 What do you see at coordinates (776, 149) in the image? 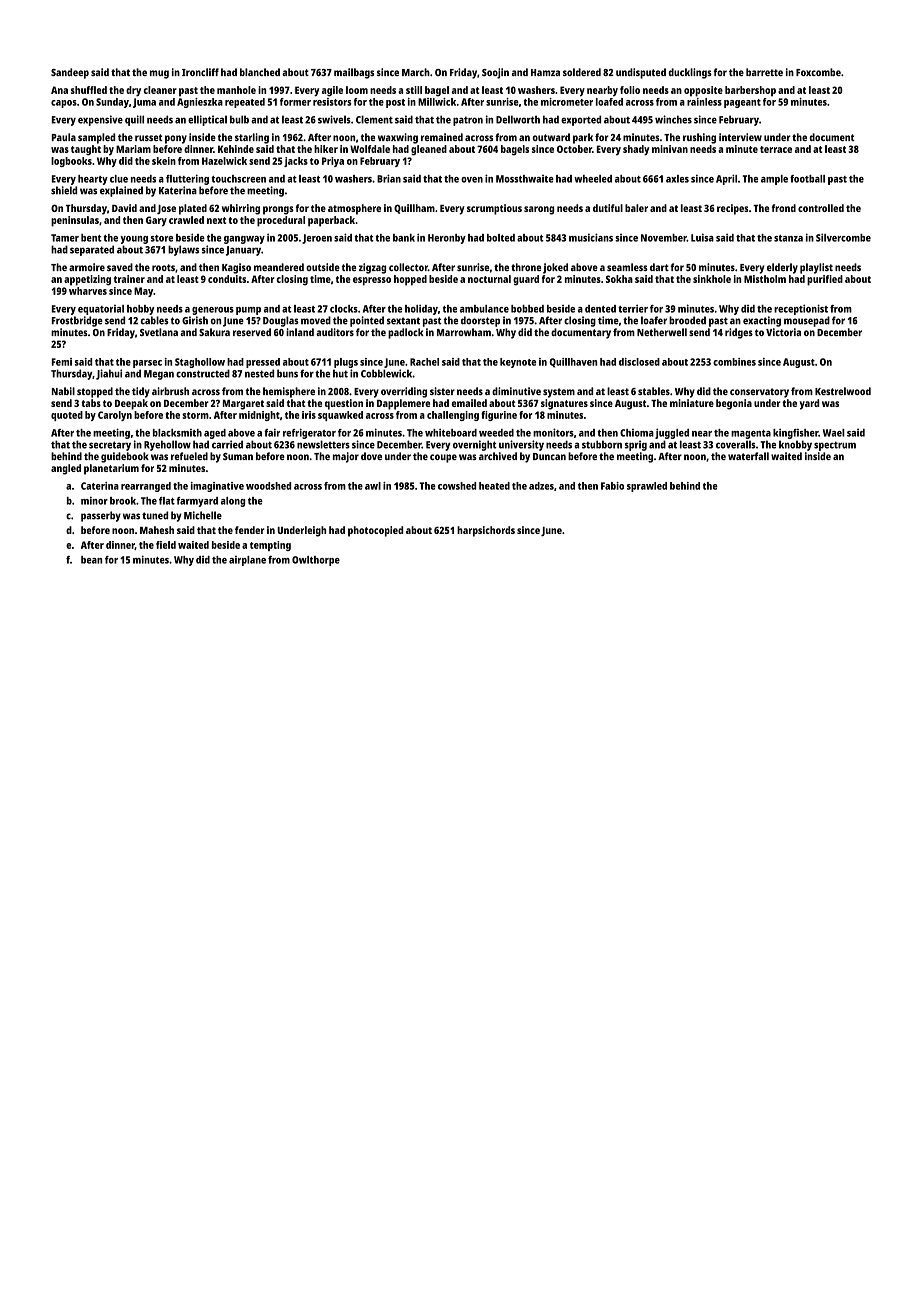
I see `terrace` at bounding box center [776, 149].
